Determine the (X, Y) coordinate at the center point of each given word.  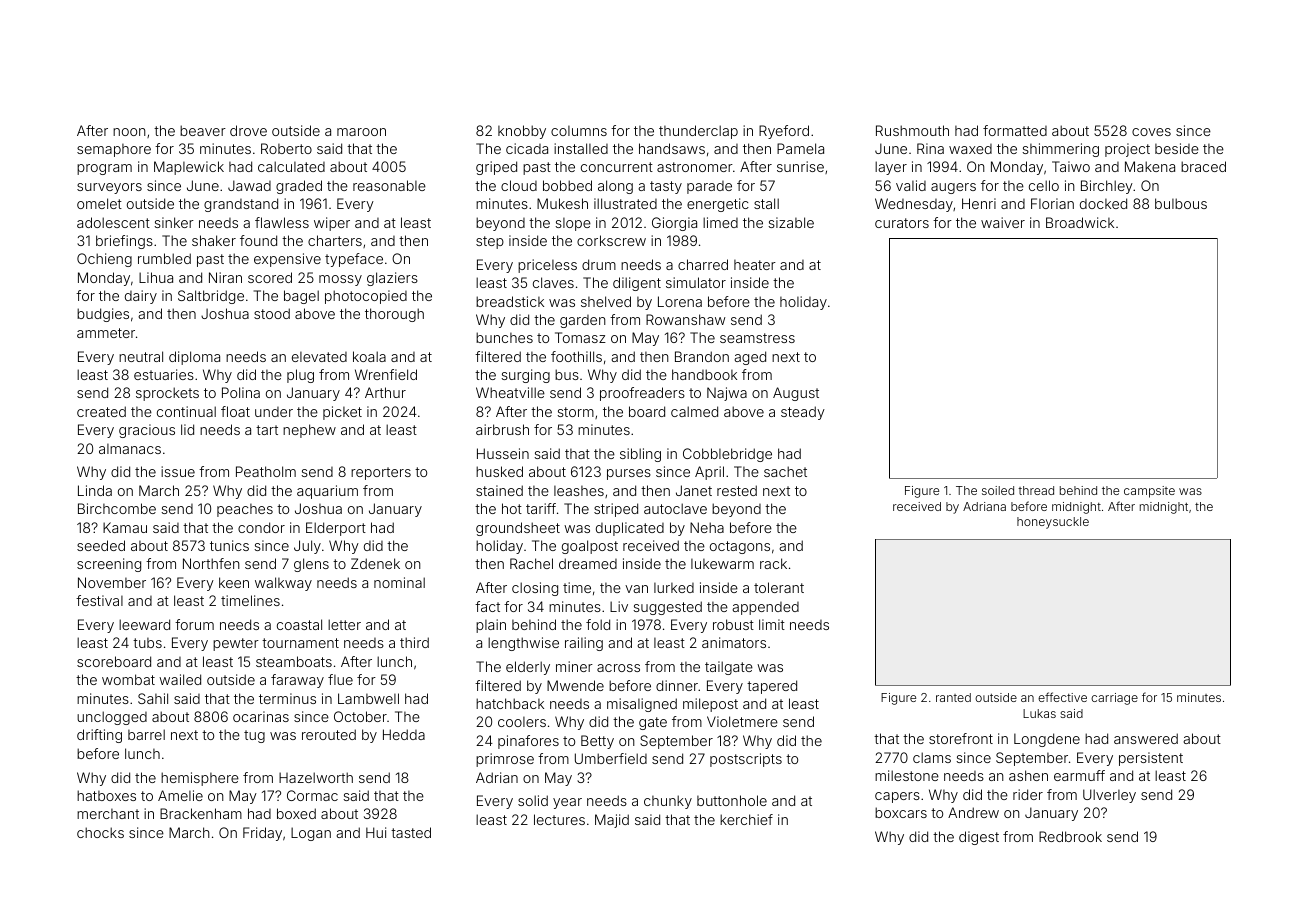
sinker (174, 222)
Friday (262, 834)
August (796, 394)
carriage (1114, 699)
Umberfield (611, 758)
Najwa (727, 394)
